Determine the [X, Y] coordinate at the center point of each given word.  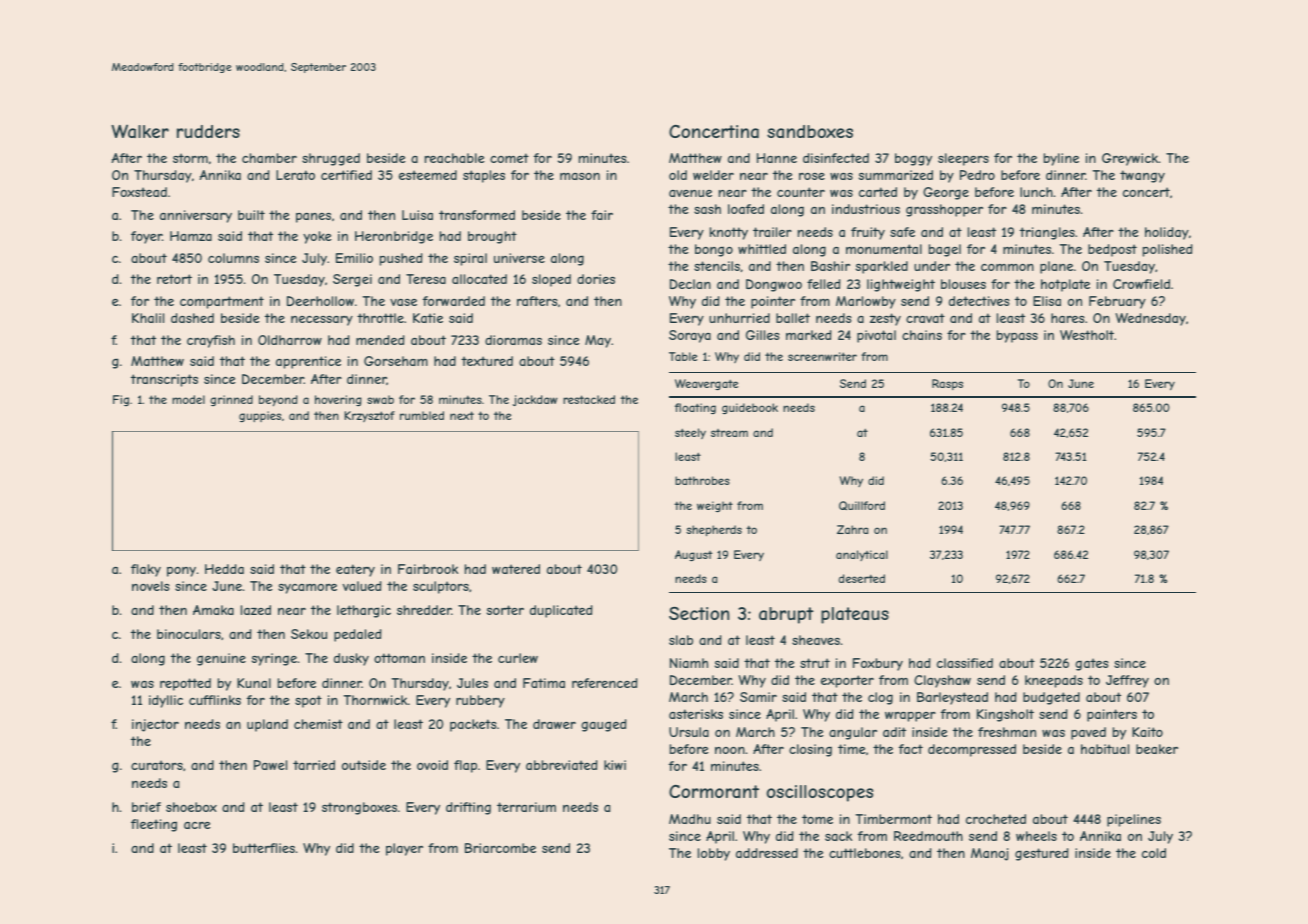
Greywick [1130, 159]
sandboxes [810, 131]
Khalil [148, 318]
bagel [945, 250]
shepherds [714, 531]
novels [151, 586]
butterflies [264, 848]
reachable [454, 158]
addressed [767, 853]
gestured [1042, 854]
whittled [762, 249]
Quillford [862, 505]
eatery [355, 570]
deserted [862, 578]
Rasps [947, 384]
